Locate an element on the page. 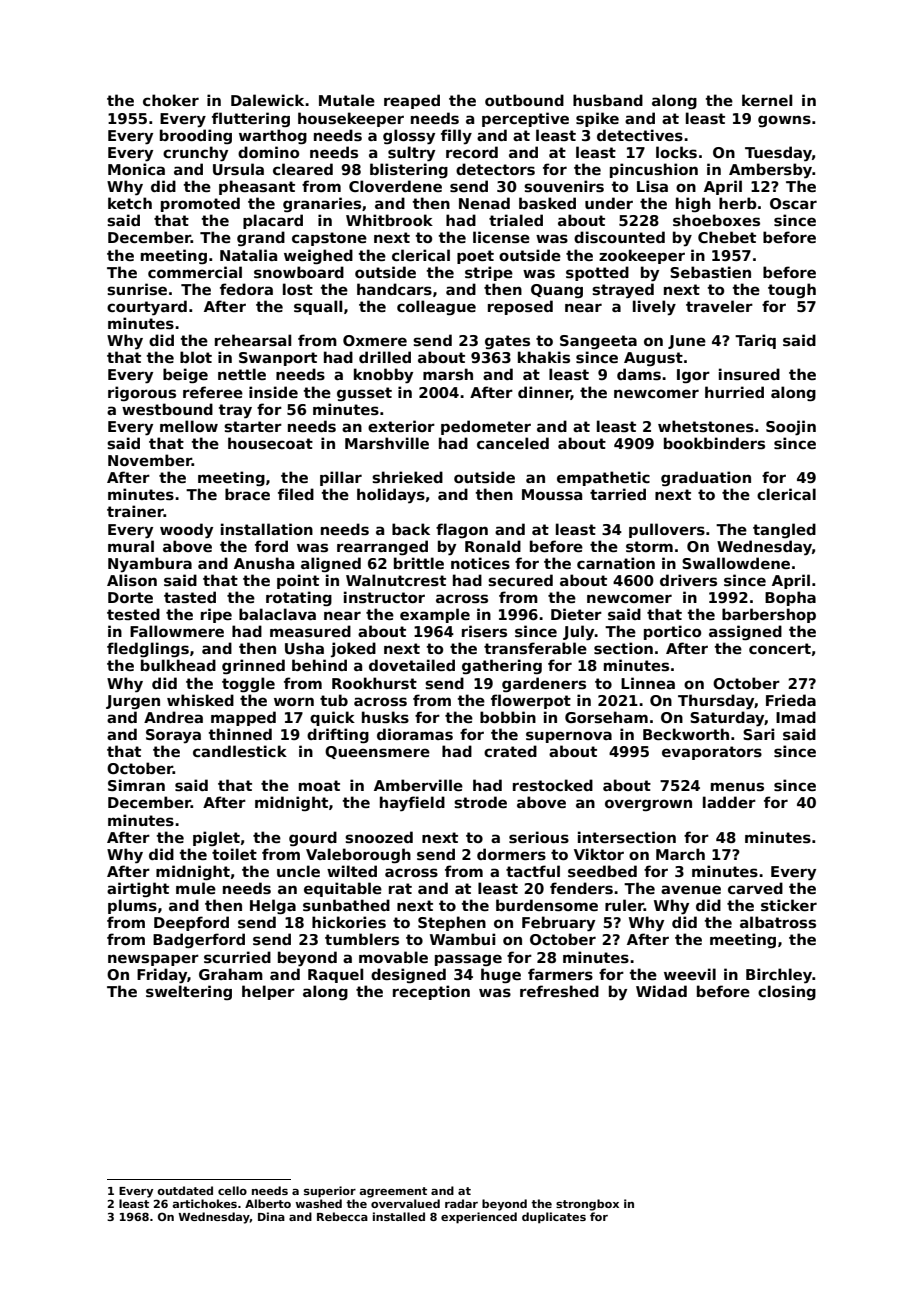 The image size is (924, 1308). dovetailed is located at coordinates (412, 665).
